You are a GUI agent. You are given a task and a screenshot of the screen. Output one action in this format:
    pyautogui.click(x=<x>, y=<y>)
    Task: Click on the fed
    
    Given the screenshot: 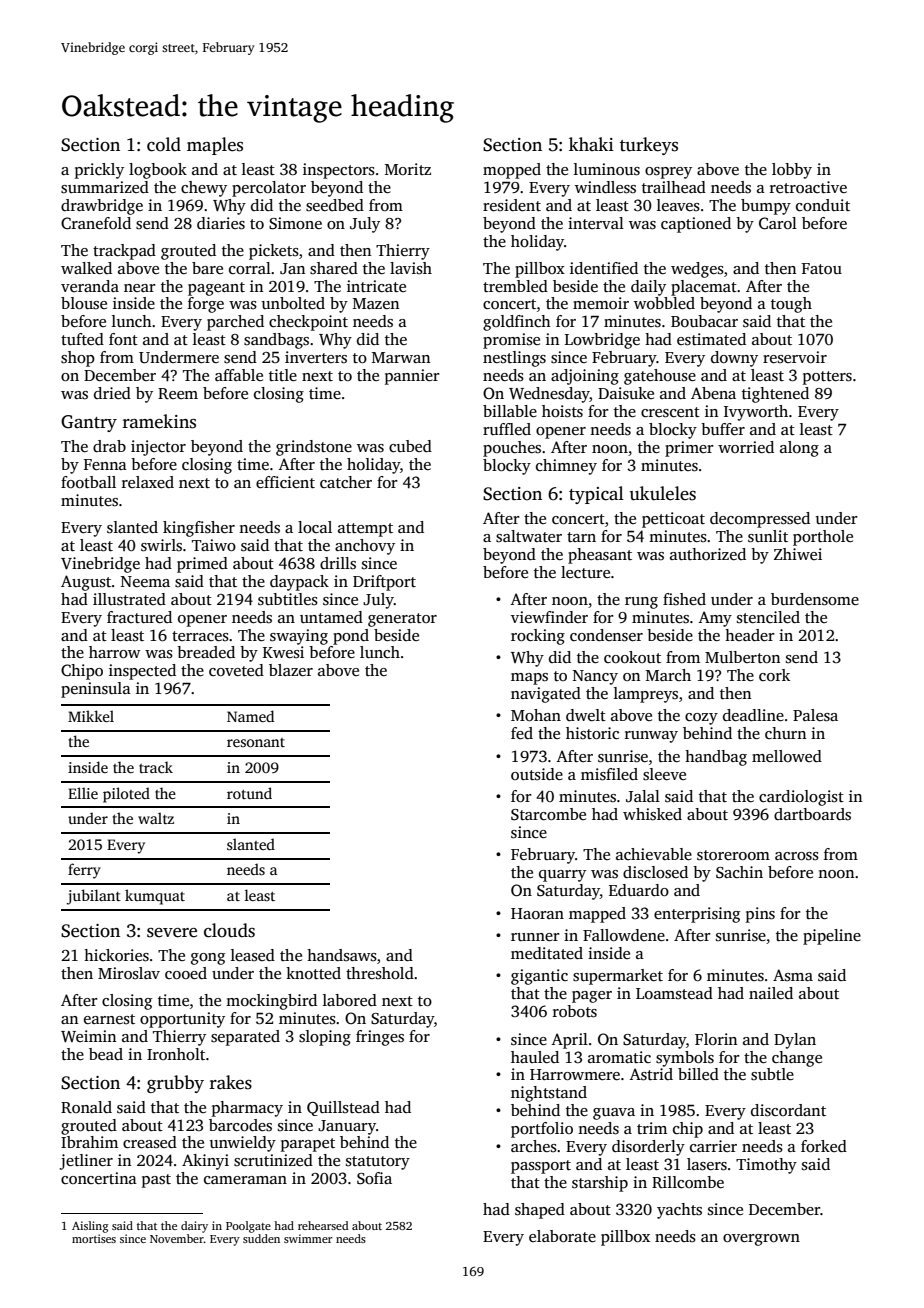 What is the action you would take?
    pyautogui.click(x=522, y=733)
